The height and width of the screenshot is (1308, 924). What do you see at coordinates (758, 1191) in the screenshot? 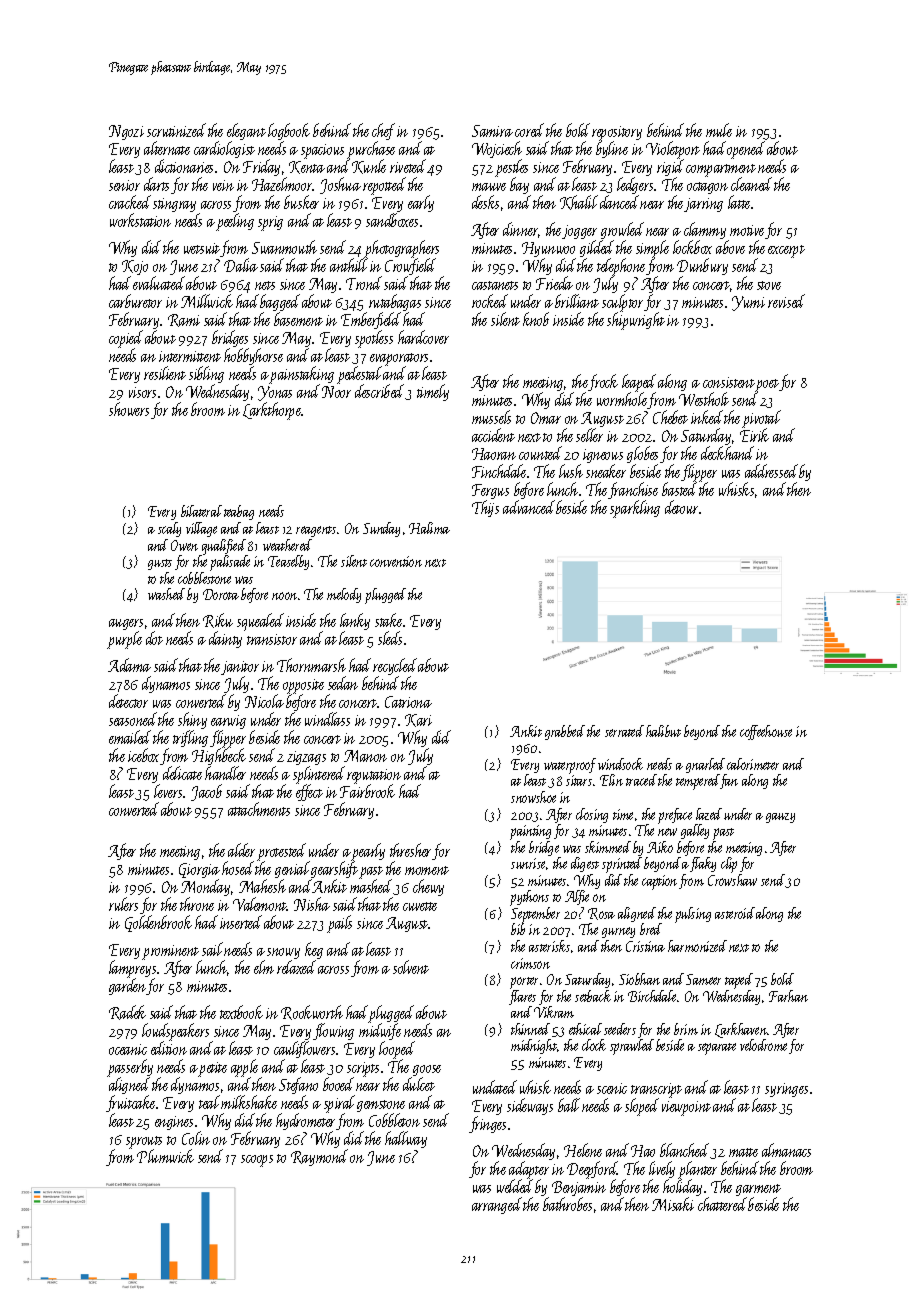
I see `garment` at bounding box center [758, 1191].
